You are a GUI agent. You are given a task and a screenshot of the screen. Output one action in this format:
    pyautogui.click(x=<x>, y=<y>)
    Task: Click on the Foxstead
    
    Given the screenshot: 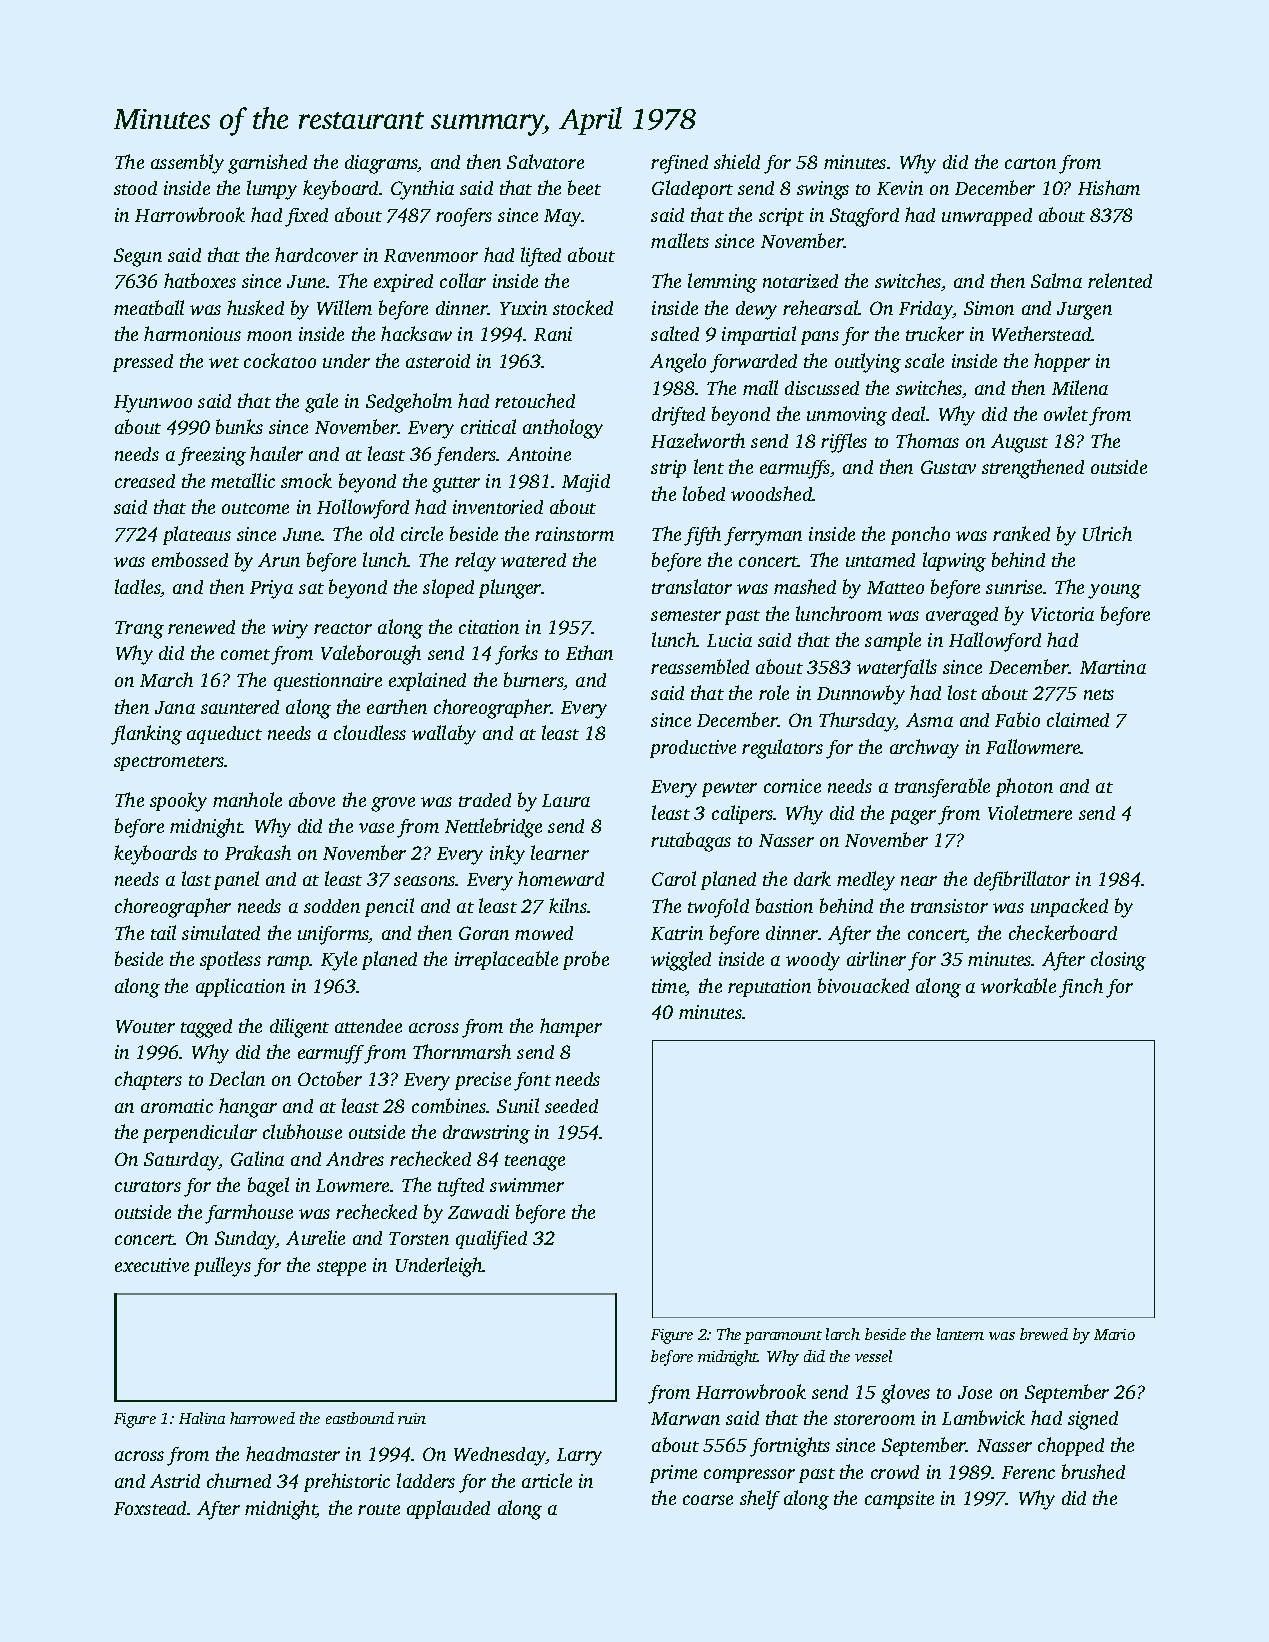 What is the action you would take?
    pyautogui.click(x=150, y=1508)
